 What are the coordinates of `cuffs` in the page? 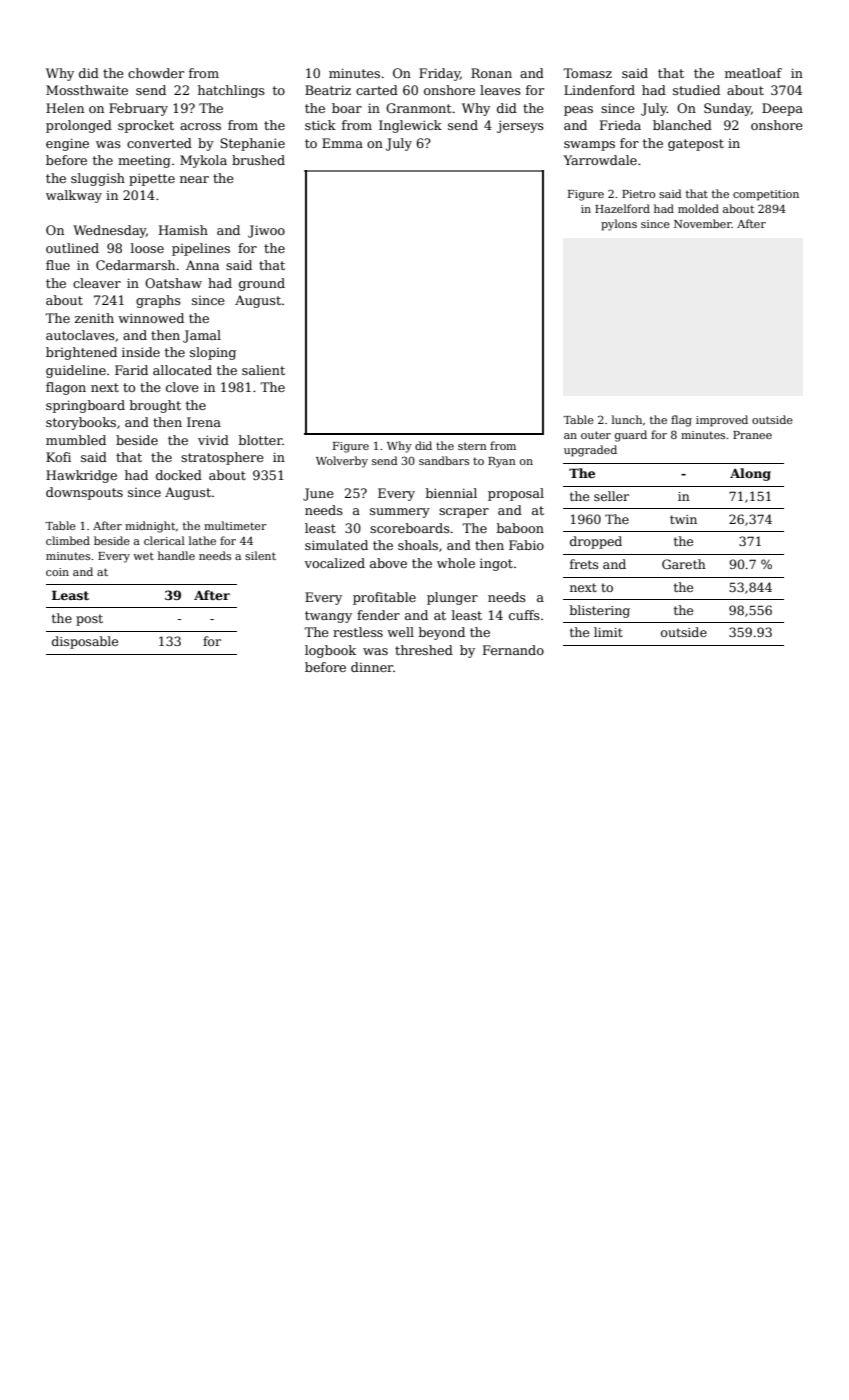 It's located at (524, 615).
